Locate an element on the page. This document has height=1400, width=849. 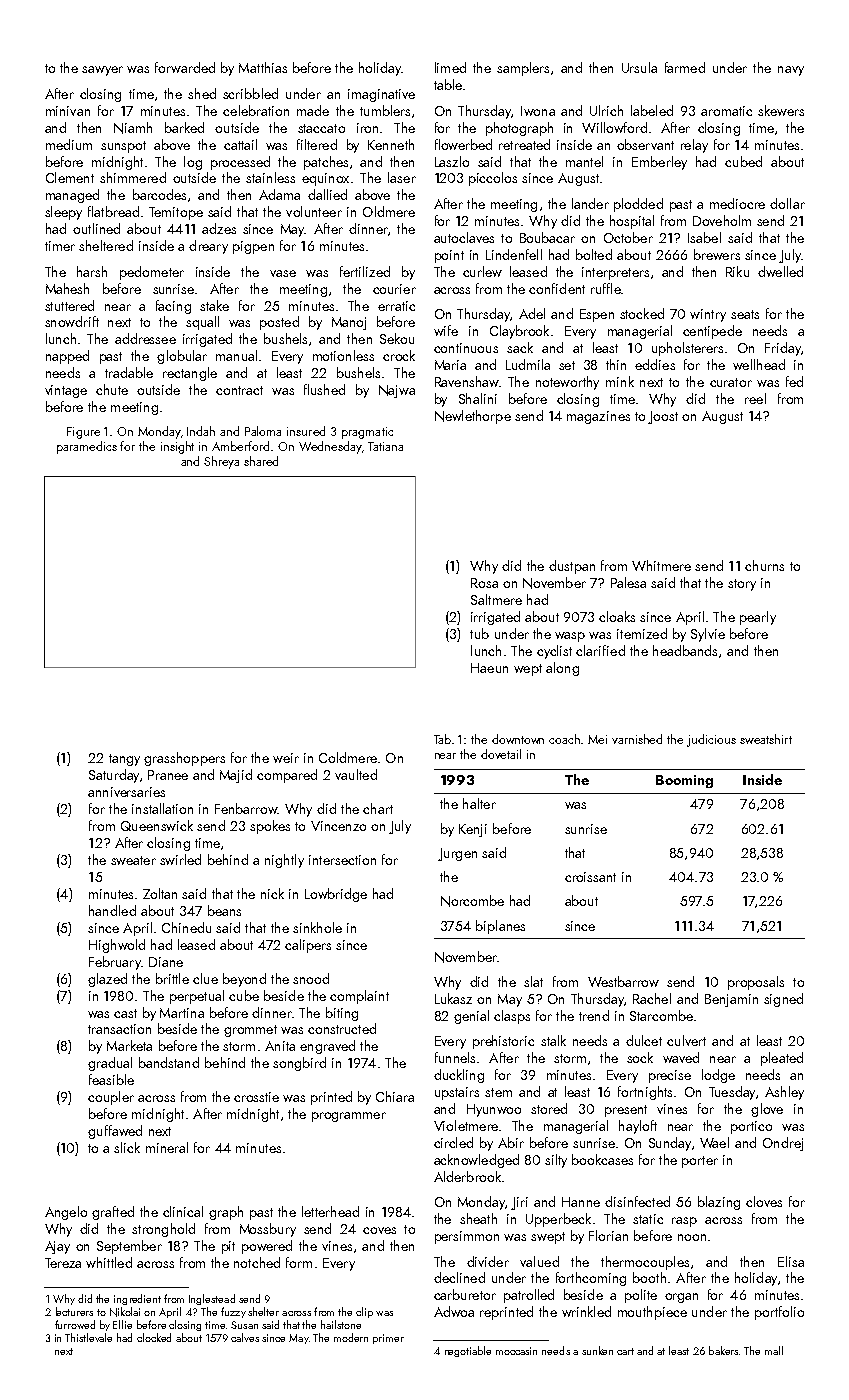
vintage is located at coordinates (66, 391).
